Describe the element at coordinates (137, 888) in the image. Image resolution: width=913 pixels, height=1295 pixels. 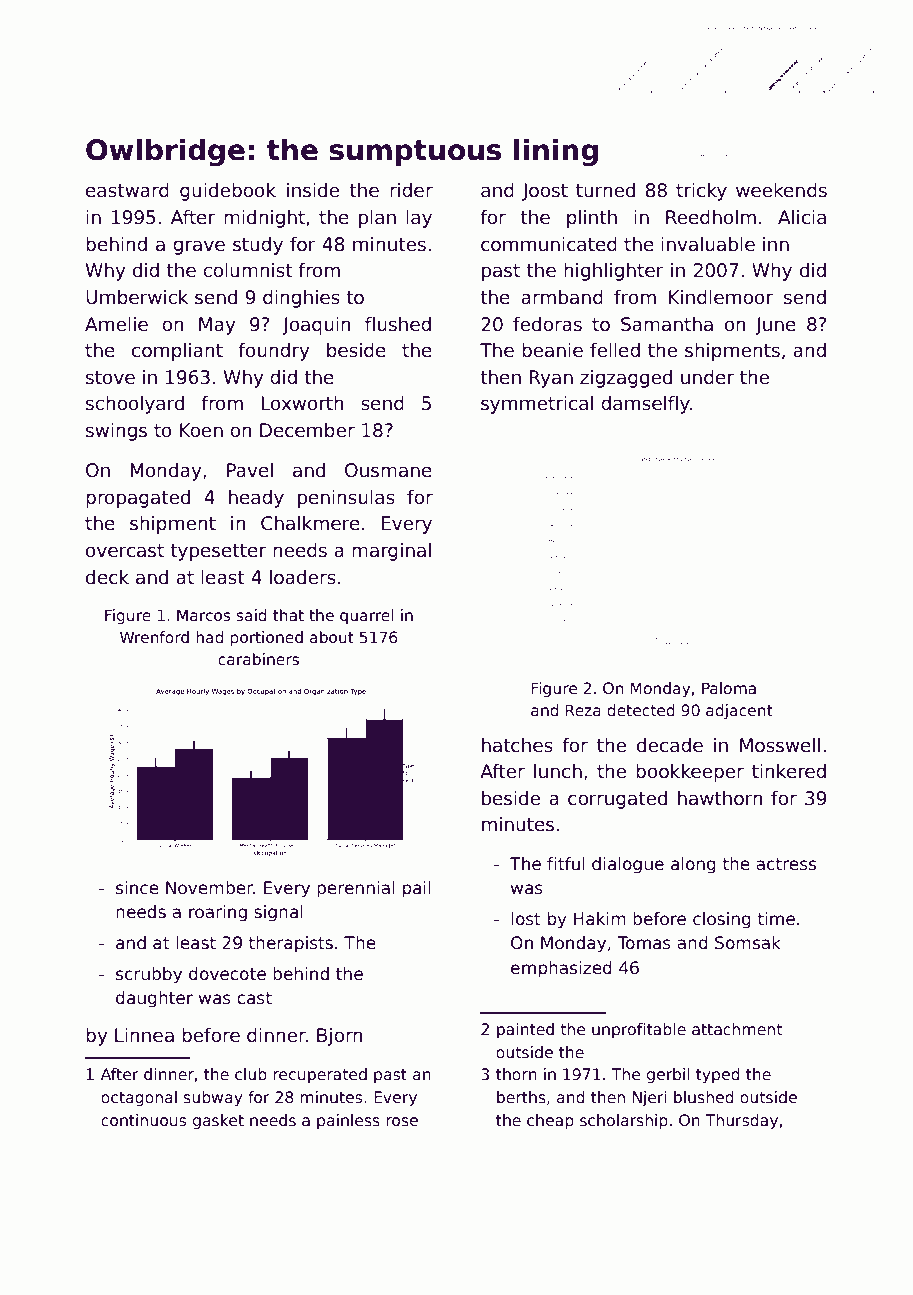
I see `since` at that location.
